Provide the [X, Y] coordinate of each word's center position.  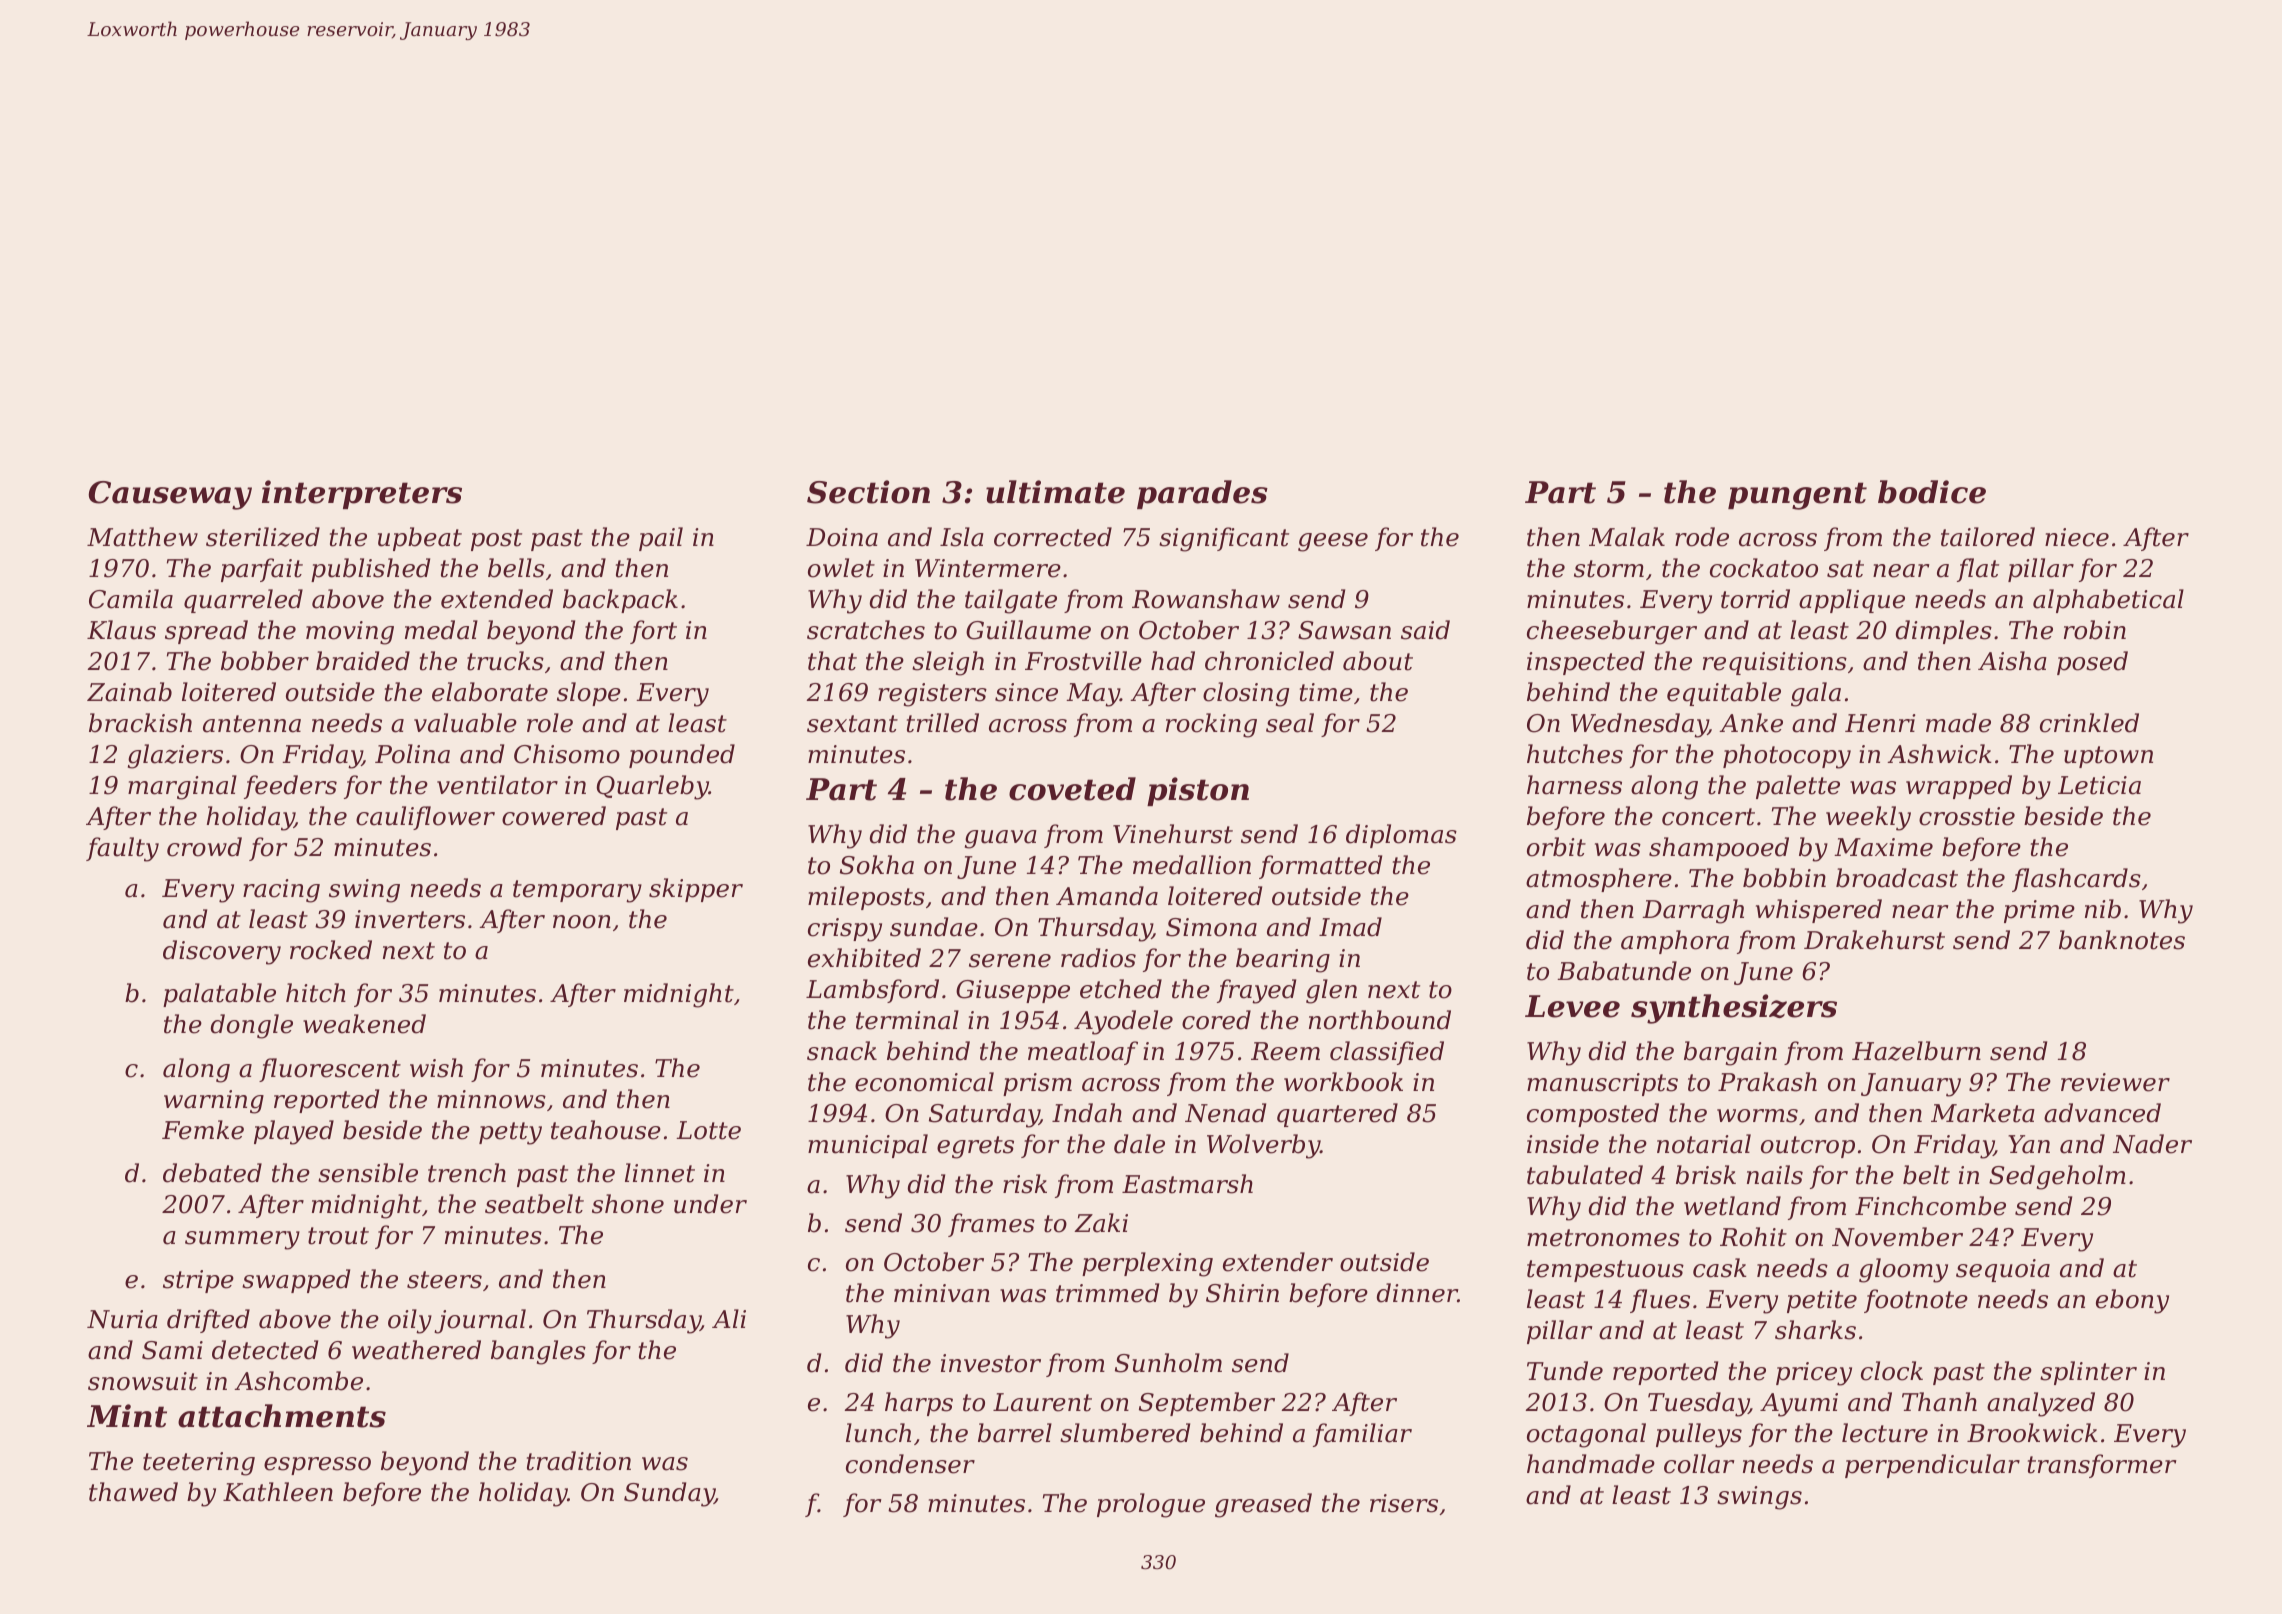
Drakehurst [1874, 940]
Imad [1350, 927]
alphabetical [2108, 601]
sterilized [263, 537]
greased [1263, 1505]
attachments [282, 1416]
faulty [122, 849]
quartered [1337, 1115]
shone [628, 1204]
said [1425, 630]
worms [1757, 1116]
